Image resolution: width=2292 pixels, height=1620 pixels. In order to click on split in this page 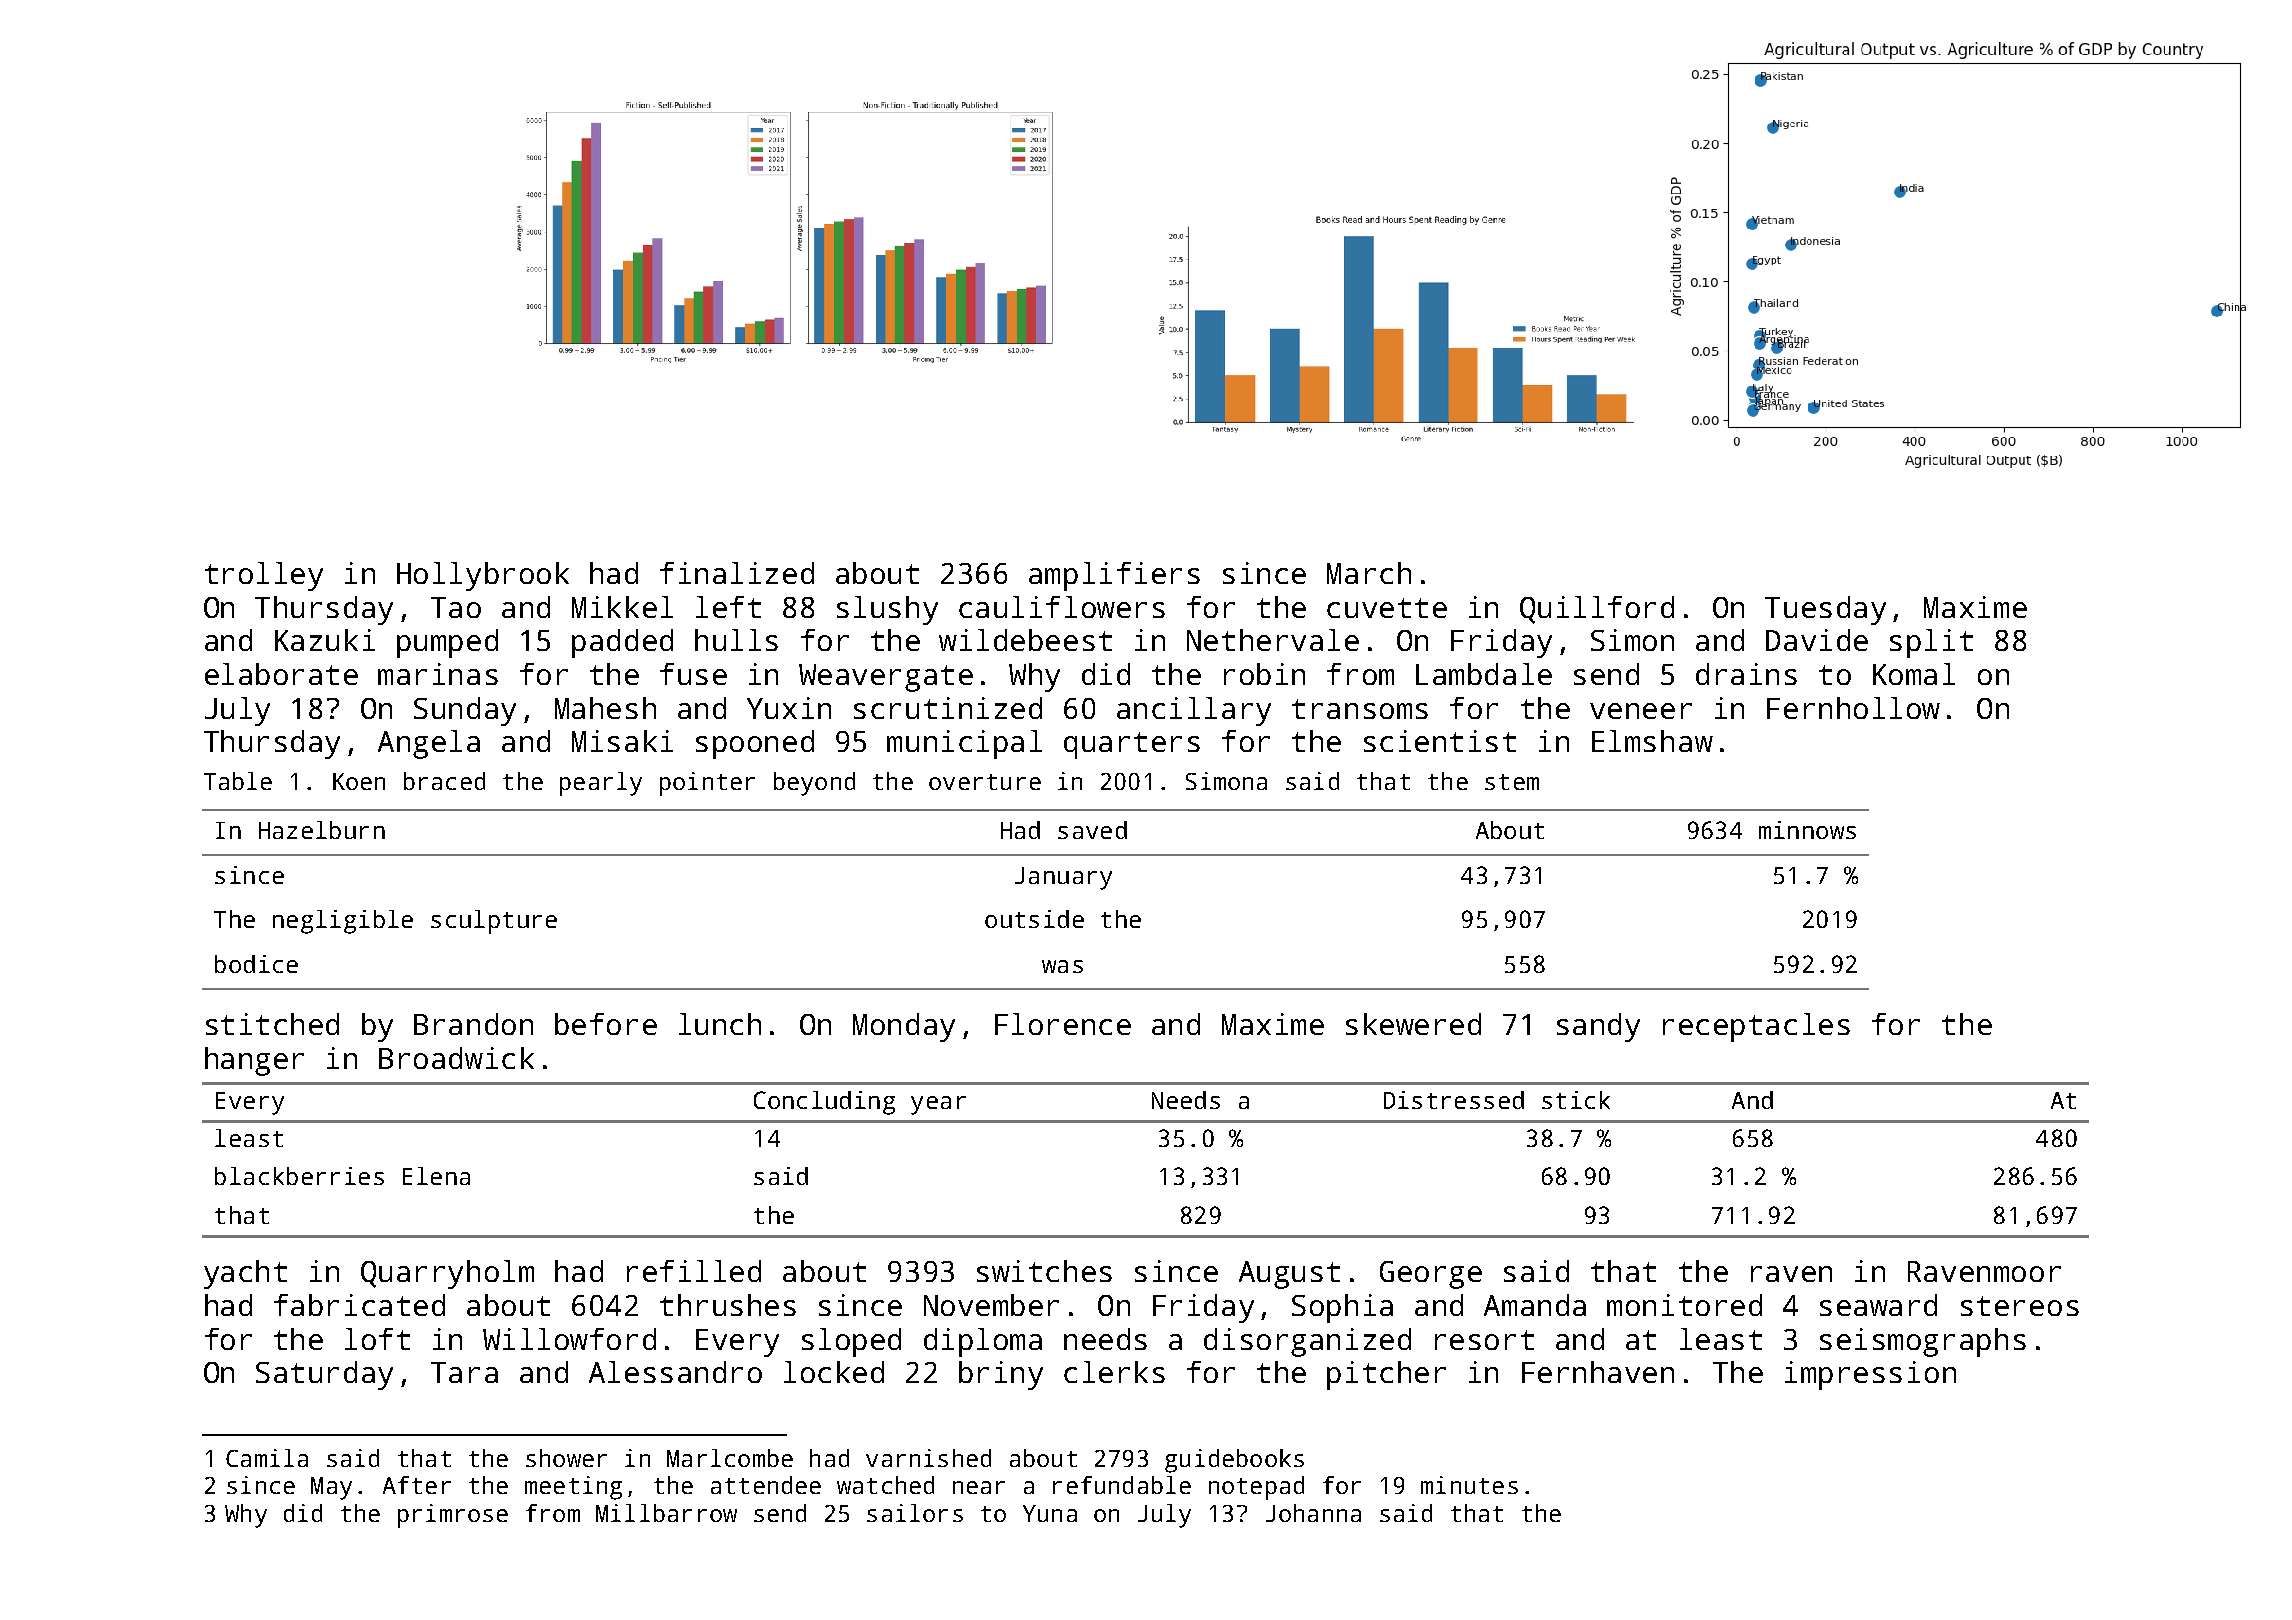, I will do `click(1931, 643)`.
